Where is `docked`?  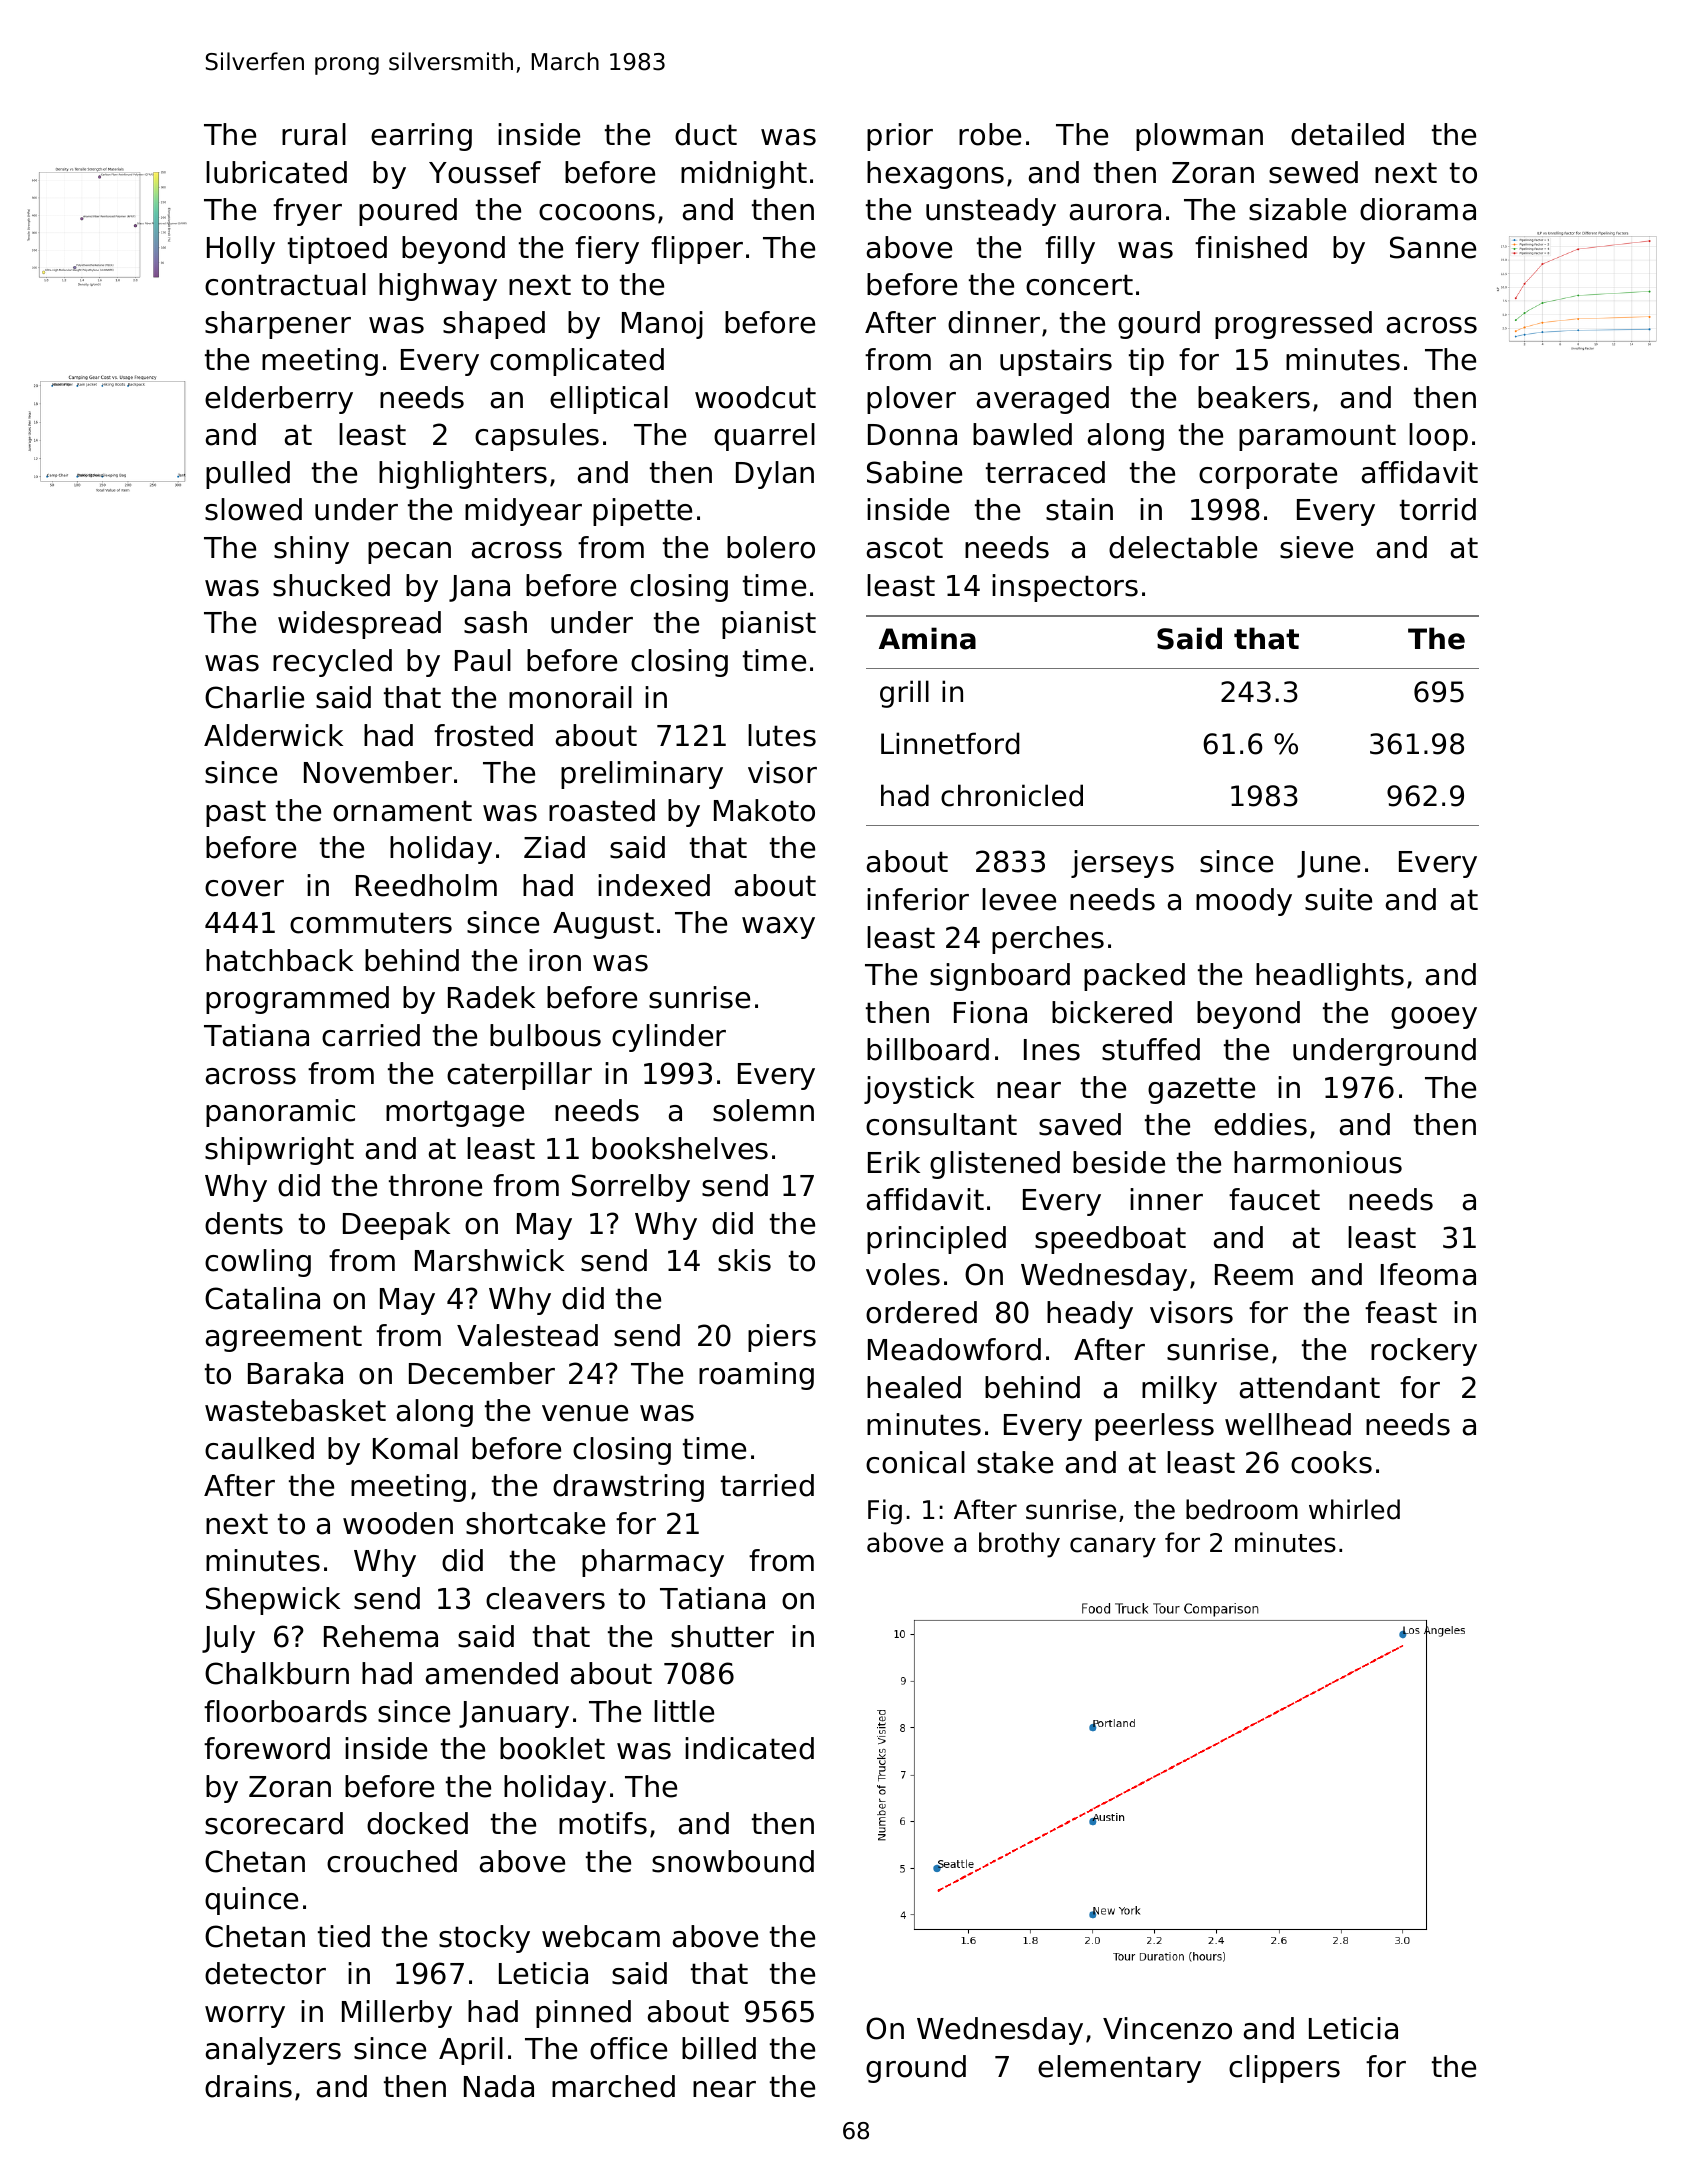 docked is located at coordinates (417, 1823).
